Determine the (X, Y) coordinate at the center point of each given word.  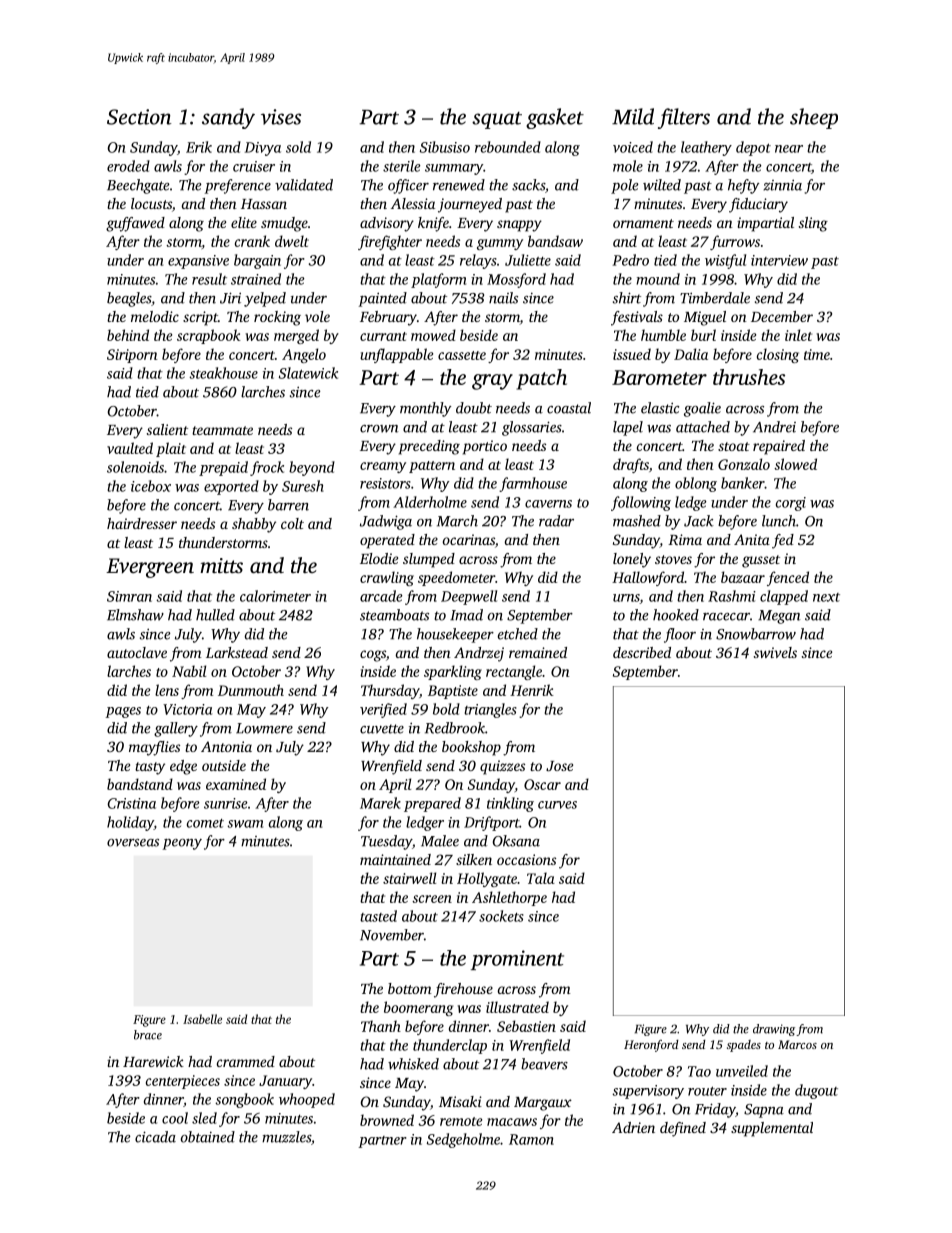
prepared (432, 804)
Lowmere (264, 728)
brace (148, 1035)
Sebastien (526, 1026)
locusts (151, 203)
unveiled (742, 1071)
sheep (814, 118)
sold (298, 147)
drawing (774, 1030)
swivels (775, 652)
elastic (660, 408)
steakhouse (223, 373)
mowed (433, 335)
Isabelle (202, 1019)
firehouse (463, 990)
